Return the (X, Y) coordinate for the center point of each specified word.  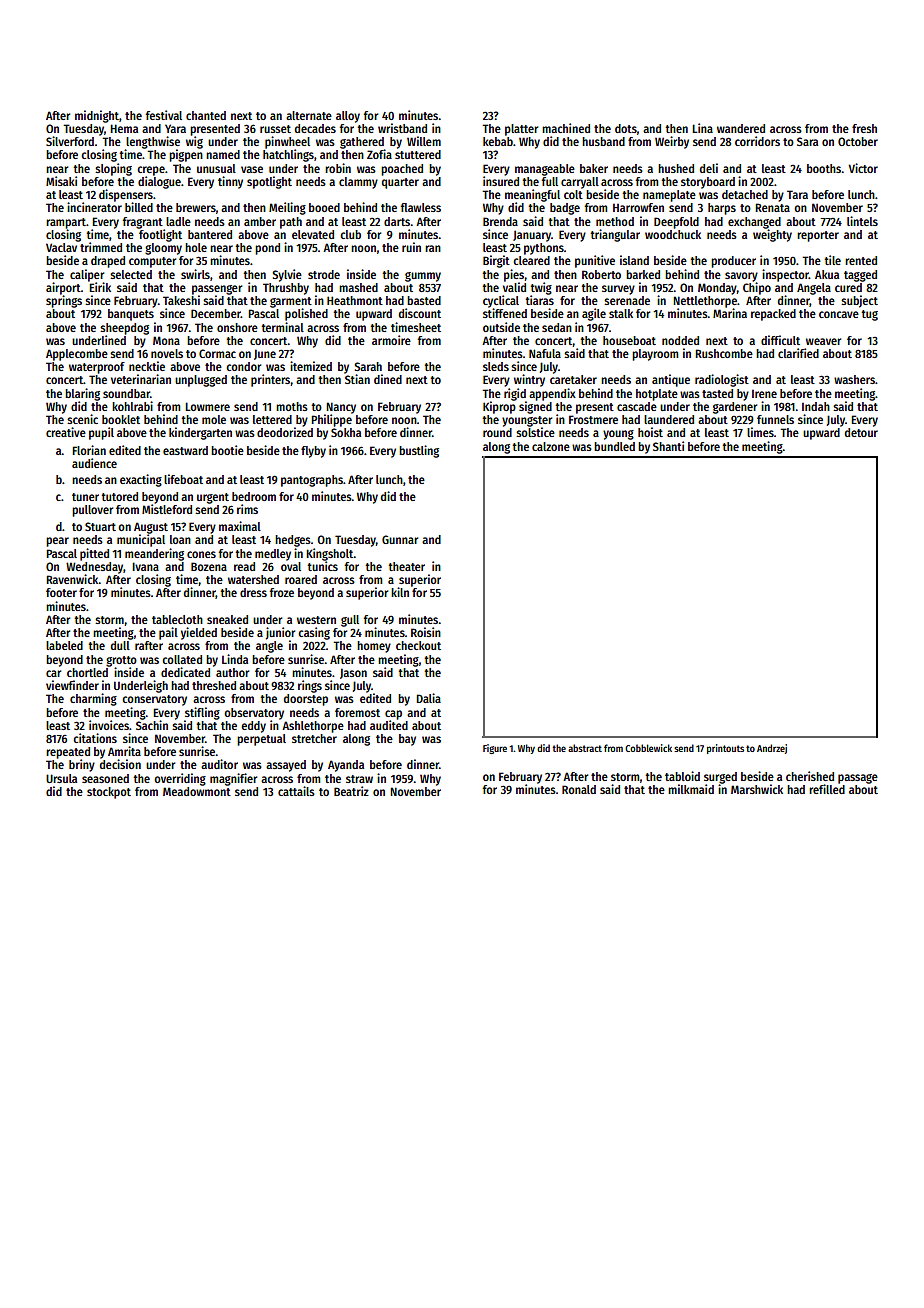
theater (406, 566)
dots (626, 128)
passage (858, 779)
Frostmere (593, 419)
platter (521, 130)
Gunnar (400, 539)
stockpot (109, 793)
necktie (147, 366)
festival (164, 115)
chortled (87, 672)
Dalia (428, 698)
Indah (816, 406)
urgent (213, 498)
